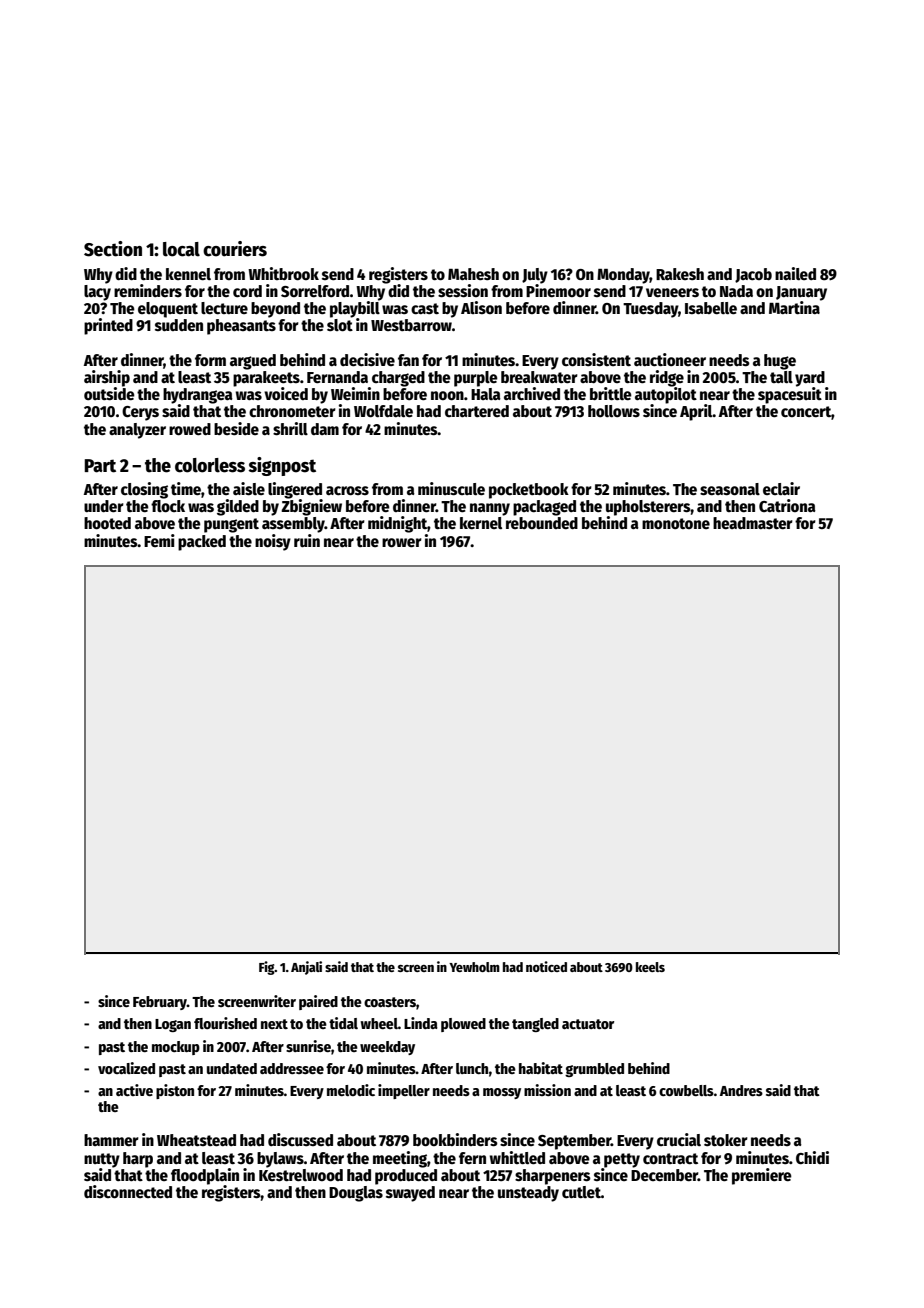  What do you see at coordinates (696, 412) in the document?
I see `April` at bounding box center [696, 412].
